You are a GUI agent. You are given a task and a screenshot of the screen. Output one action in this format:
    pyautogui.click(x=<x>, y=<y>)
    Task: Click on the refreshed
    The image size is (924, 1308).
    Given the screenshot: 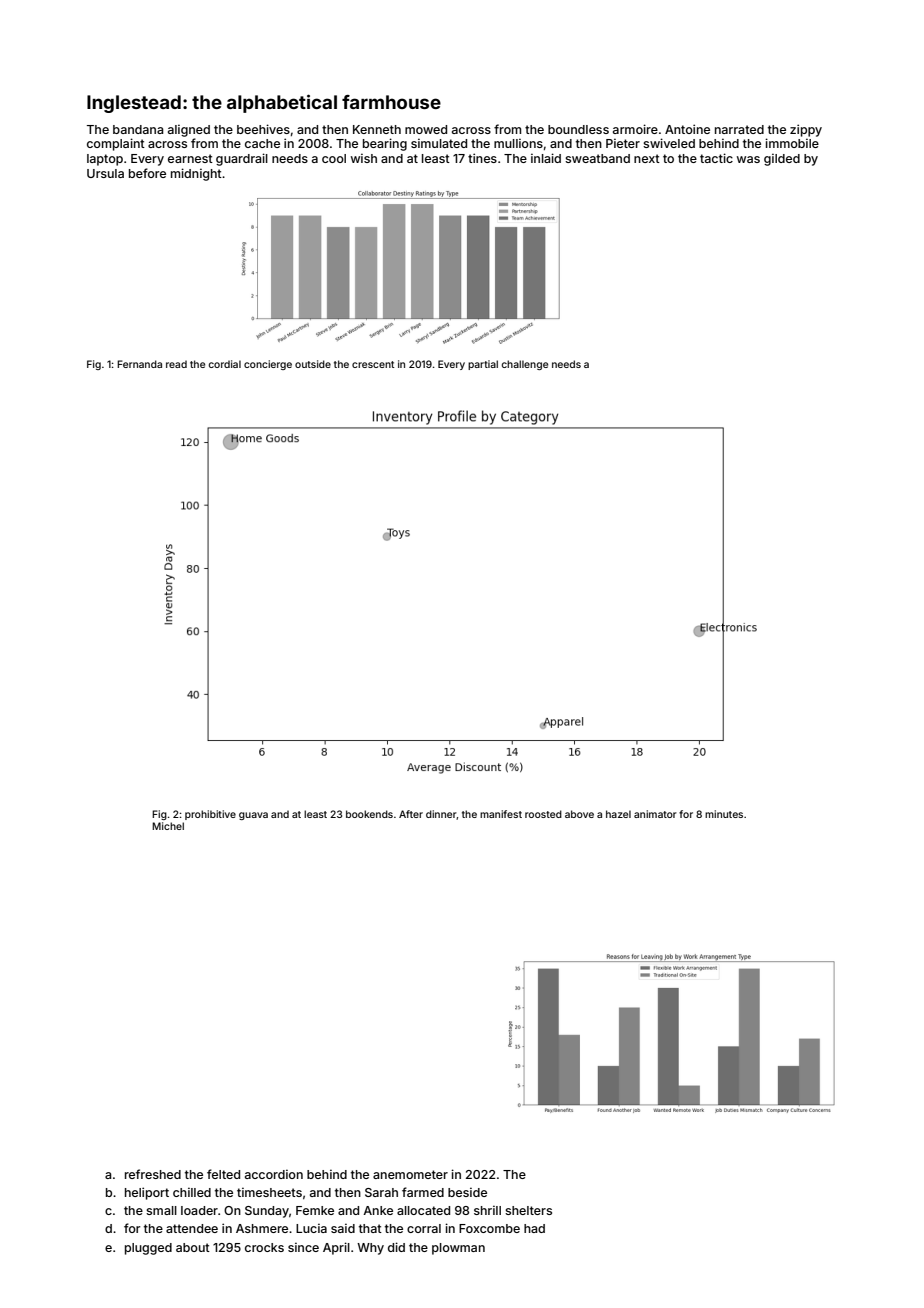 What is the action you would take?
    pyautogui.click(x=153, y=1174)
